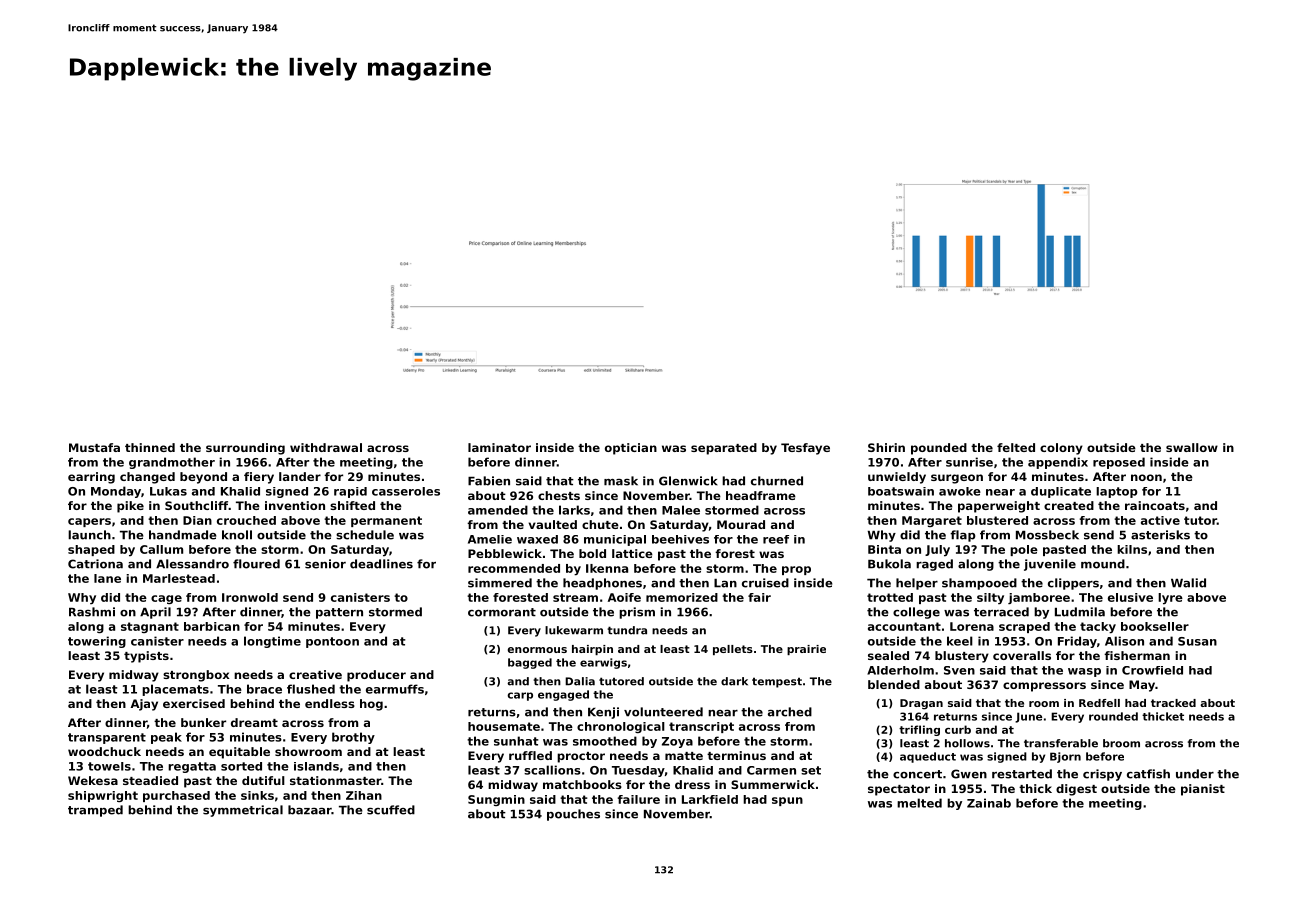 This image has height=924, width=1308. I want to click on Redfell, so click(1099, 703).
